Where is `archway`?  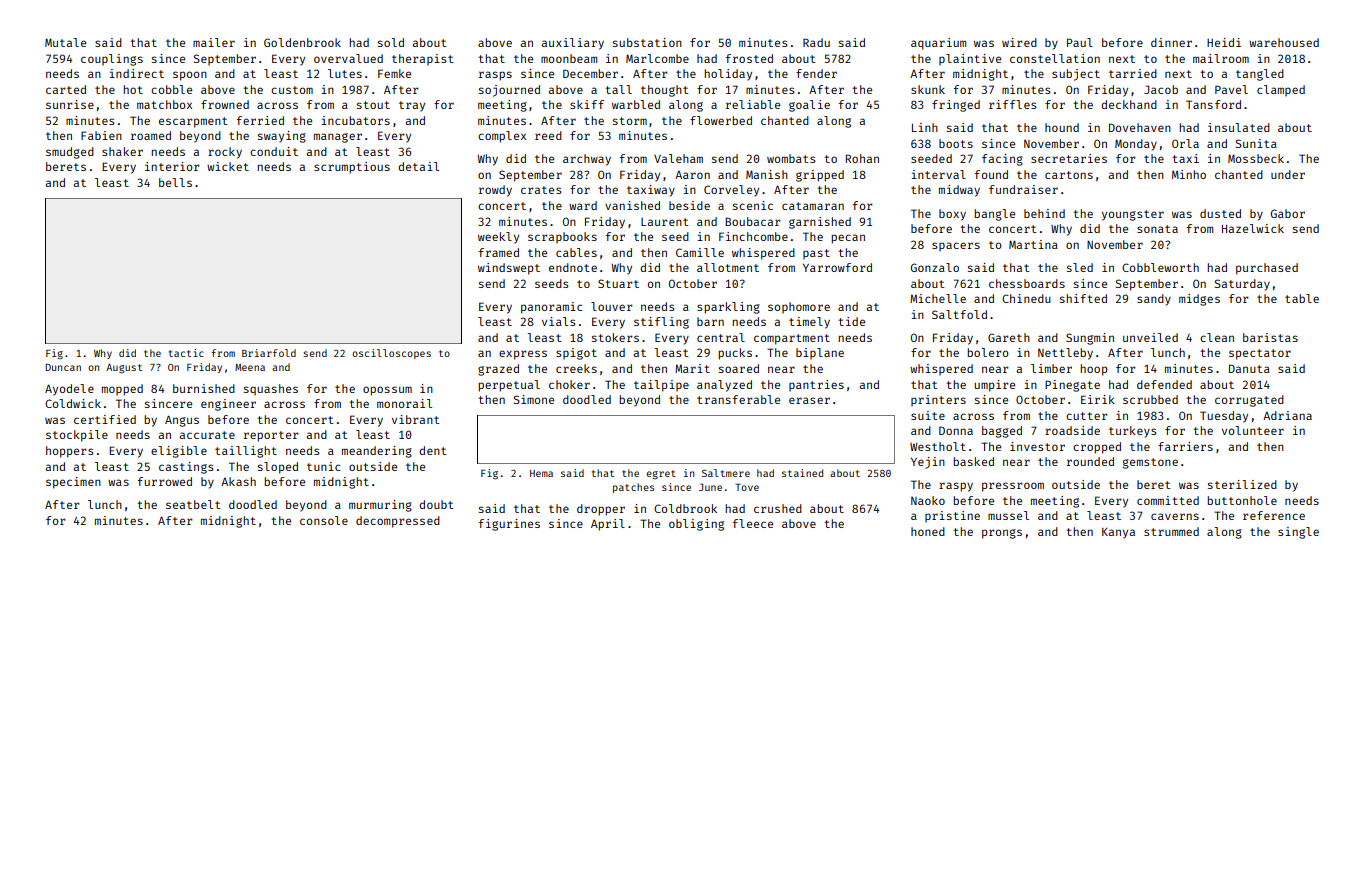 archway is located at coordinates (587, 160).
